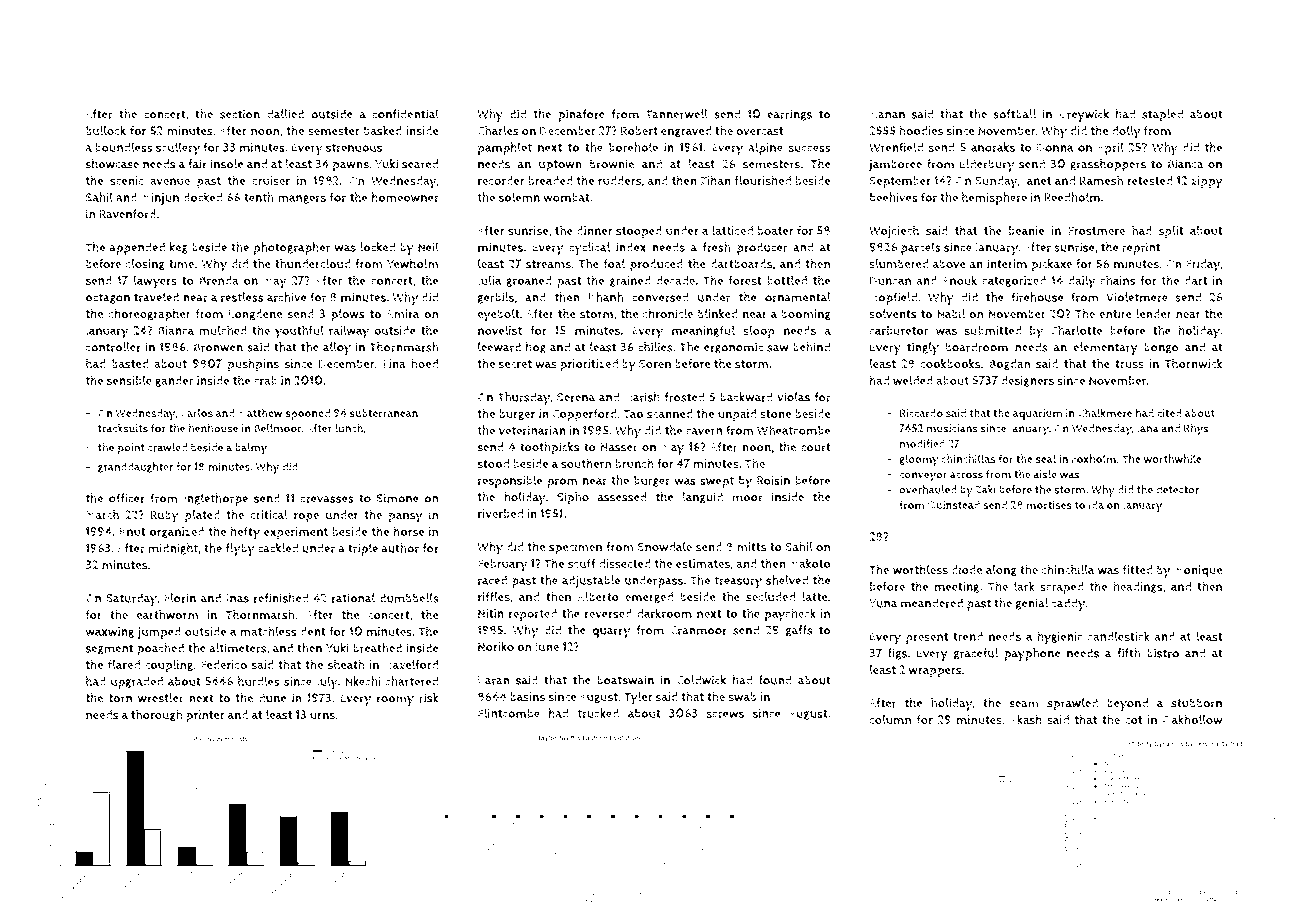 This screenshot has width=1308, height=924. Describe the element at coordinates (322, 716) in the screenshot. I see `urns` at that location.
